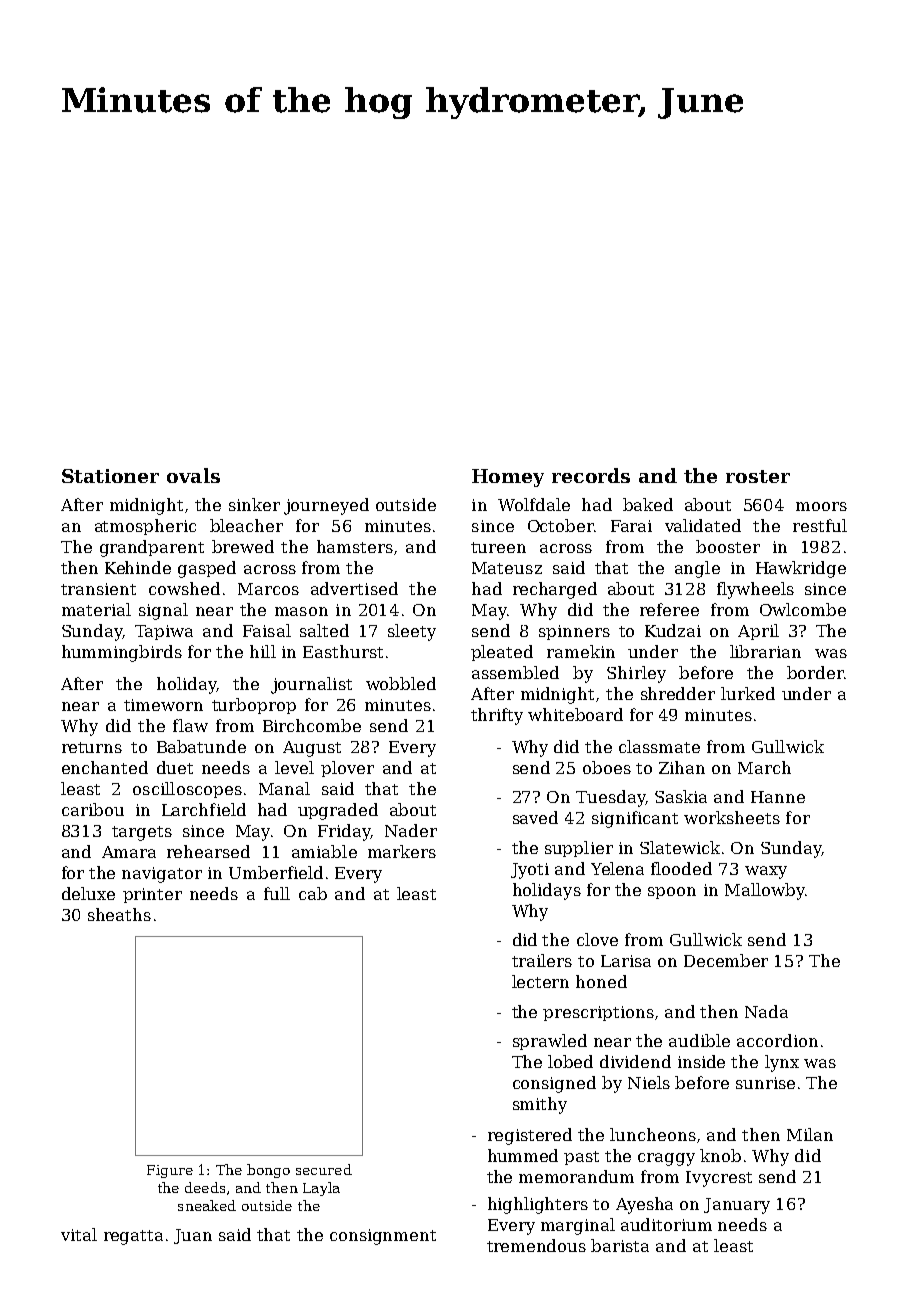 The image size is (908, 1316). What do you see at coordinates (152, 548) in the screenshot?
I see `grandparent` at bounding box center [152, 548].
